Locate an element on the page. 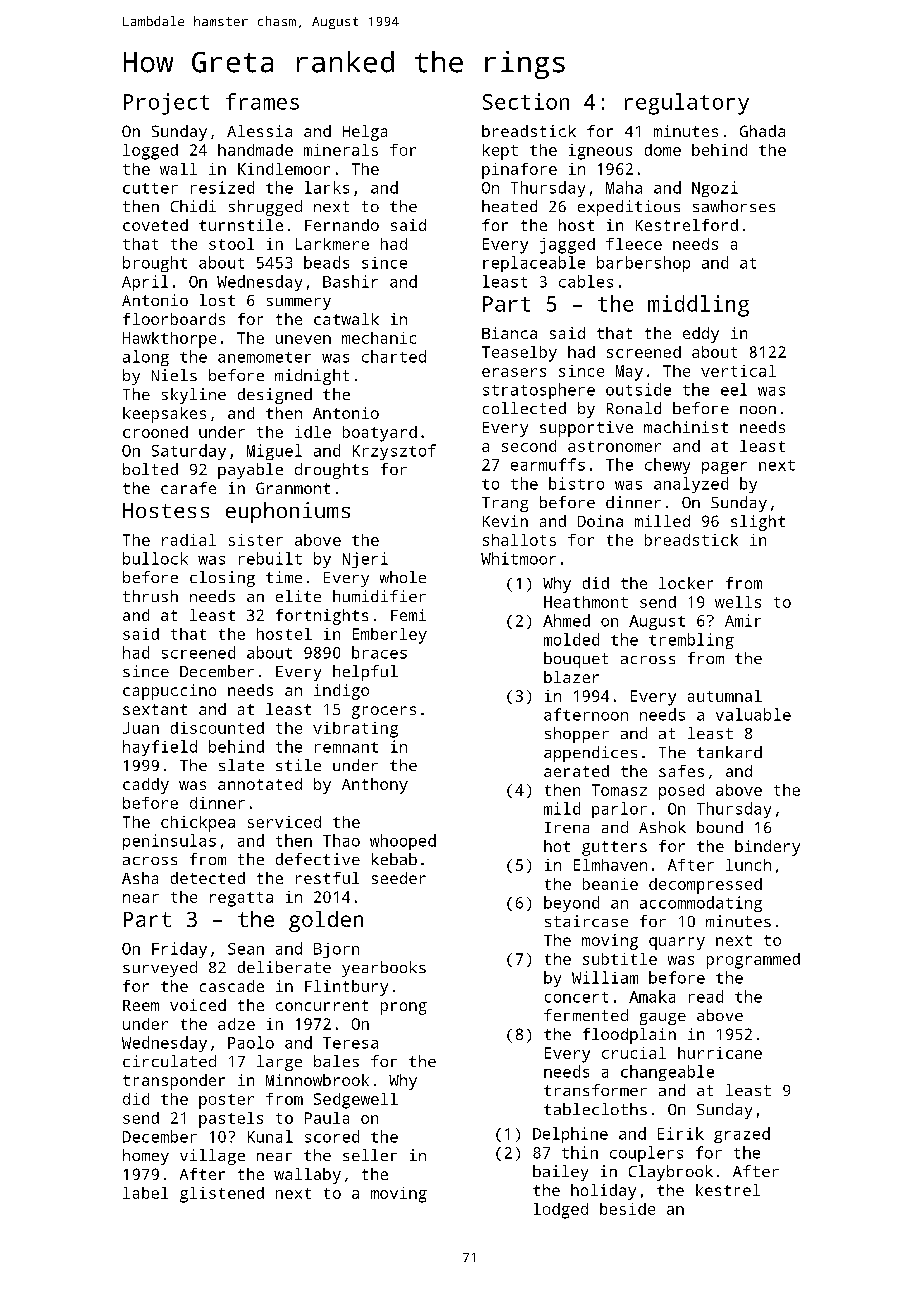 The height and width of the page is (1308, 924). grazed is located at coordinates (742, 1135).
